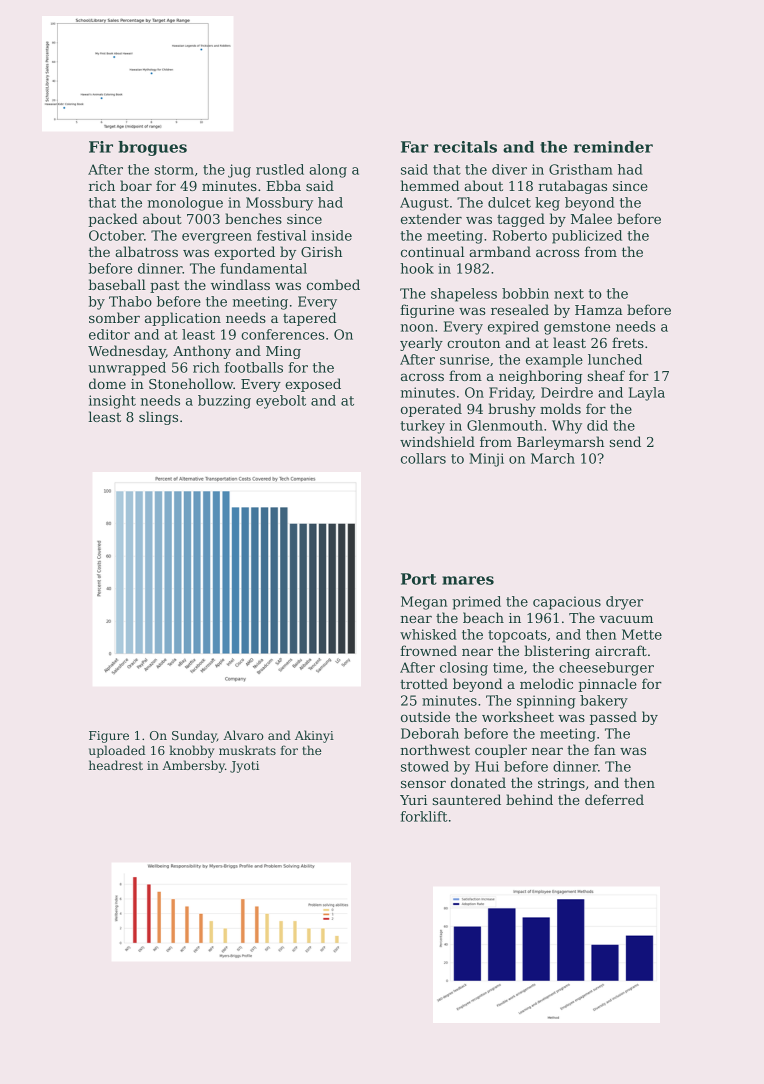  Describe the element at coordinates (152, 148) in the screenshot. I see `brogues` at that location.
